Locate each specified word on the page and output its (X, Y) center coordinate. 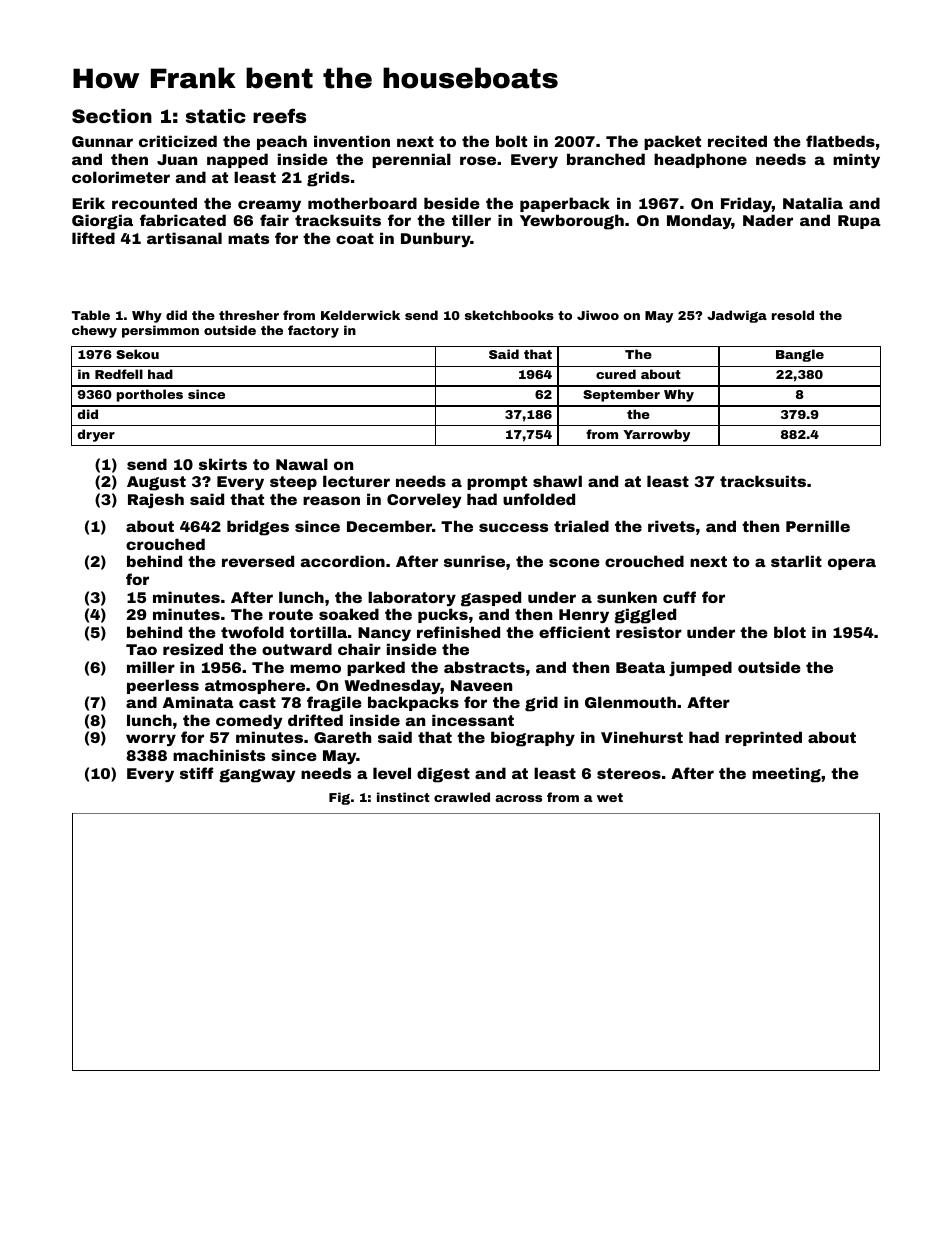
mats (248, 238)
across (518, 798)
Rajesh (156, 500)
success (513, 527)
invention (352, 141)
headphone (700, 160)
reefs (279, 115)
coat (355, 238)
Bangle (800, 355)
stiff (196, 773)
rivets (671, 526)
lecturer (356, 481)
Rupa (859, 222)
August (156, 483)
